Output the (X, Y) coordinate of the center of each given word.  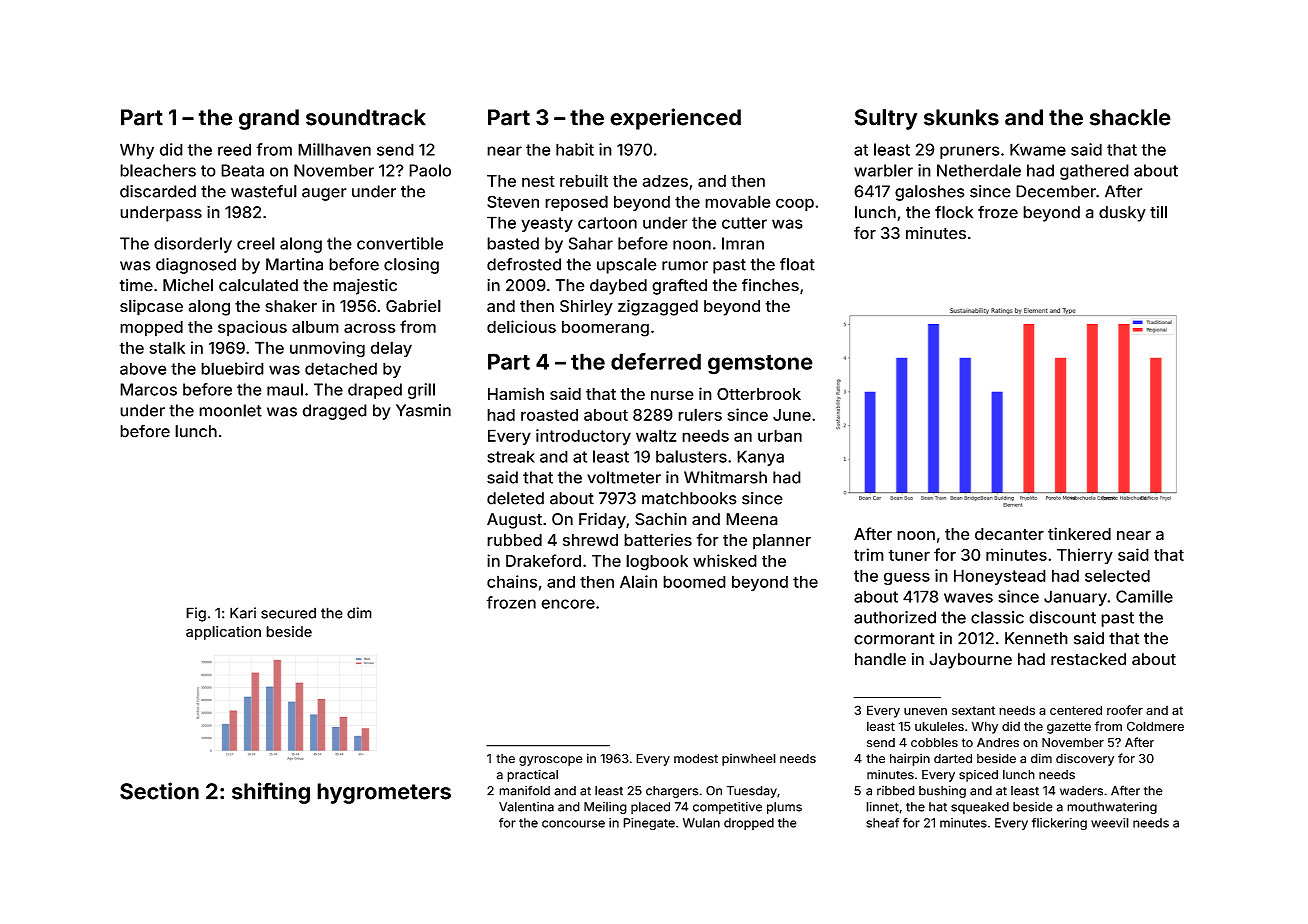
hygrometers (384, 793)
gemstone (760, 365)
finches (770, 285)
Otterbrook (759, 394)
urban (780, 435)
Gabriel (413, 306)
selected (1117, 575)
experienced (675, 119)
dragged (335, 412)
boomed (694, 581)
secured (288, 613)
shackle (1130, 117)
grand (269, 119)
